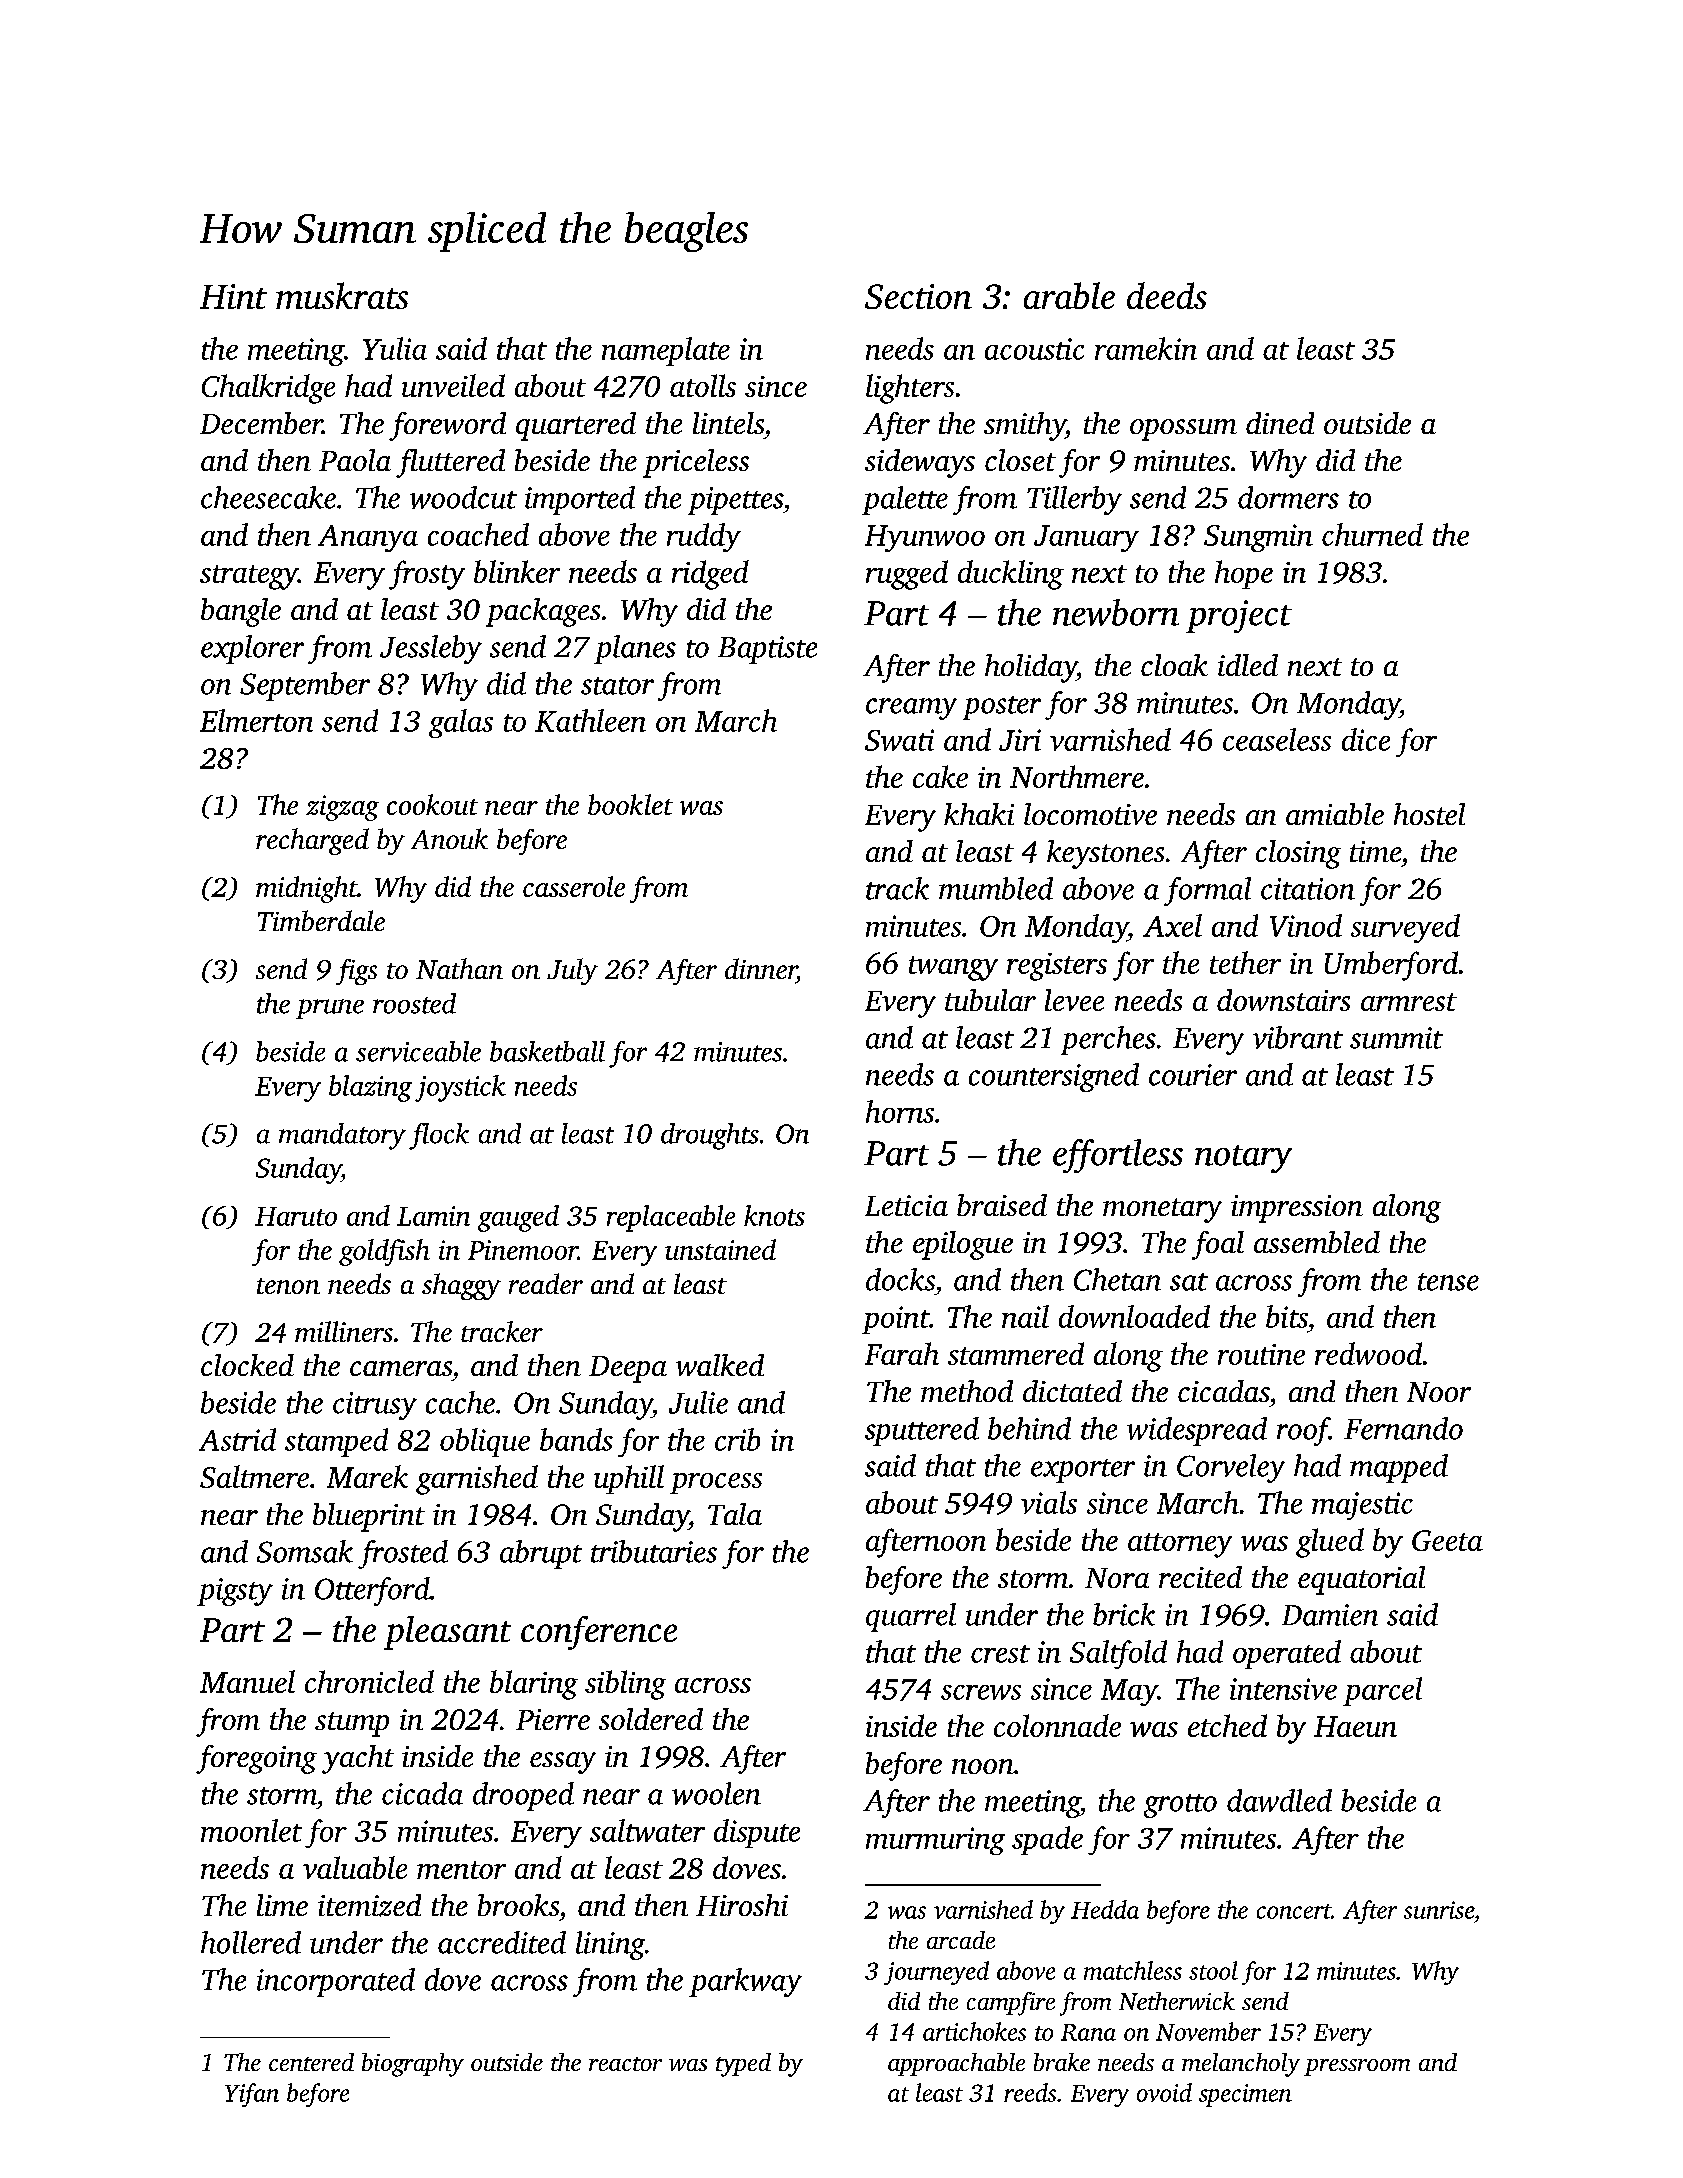  I want to click on zigzag, so click(342, 808).
